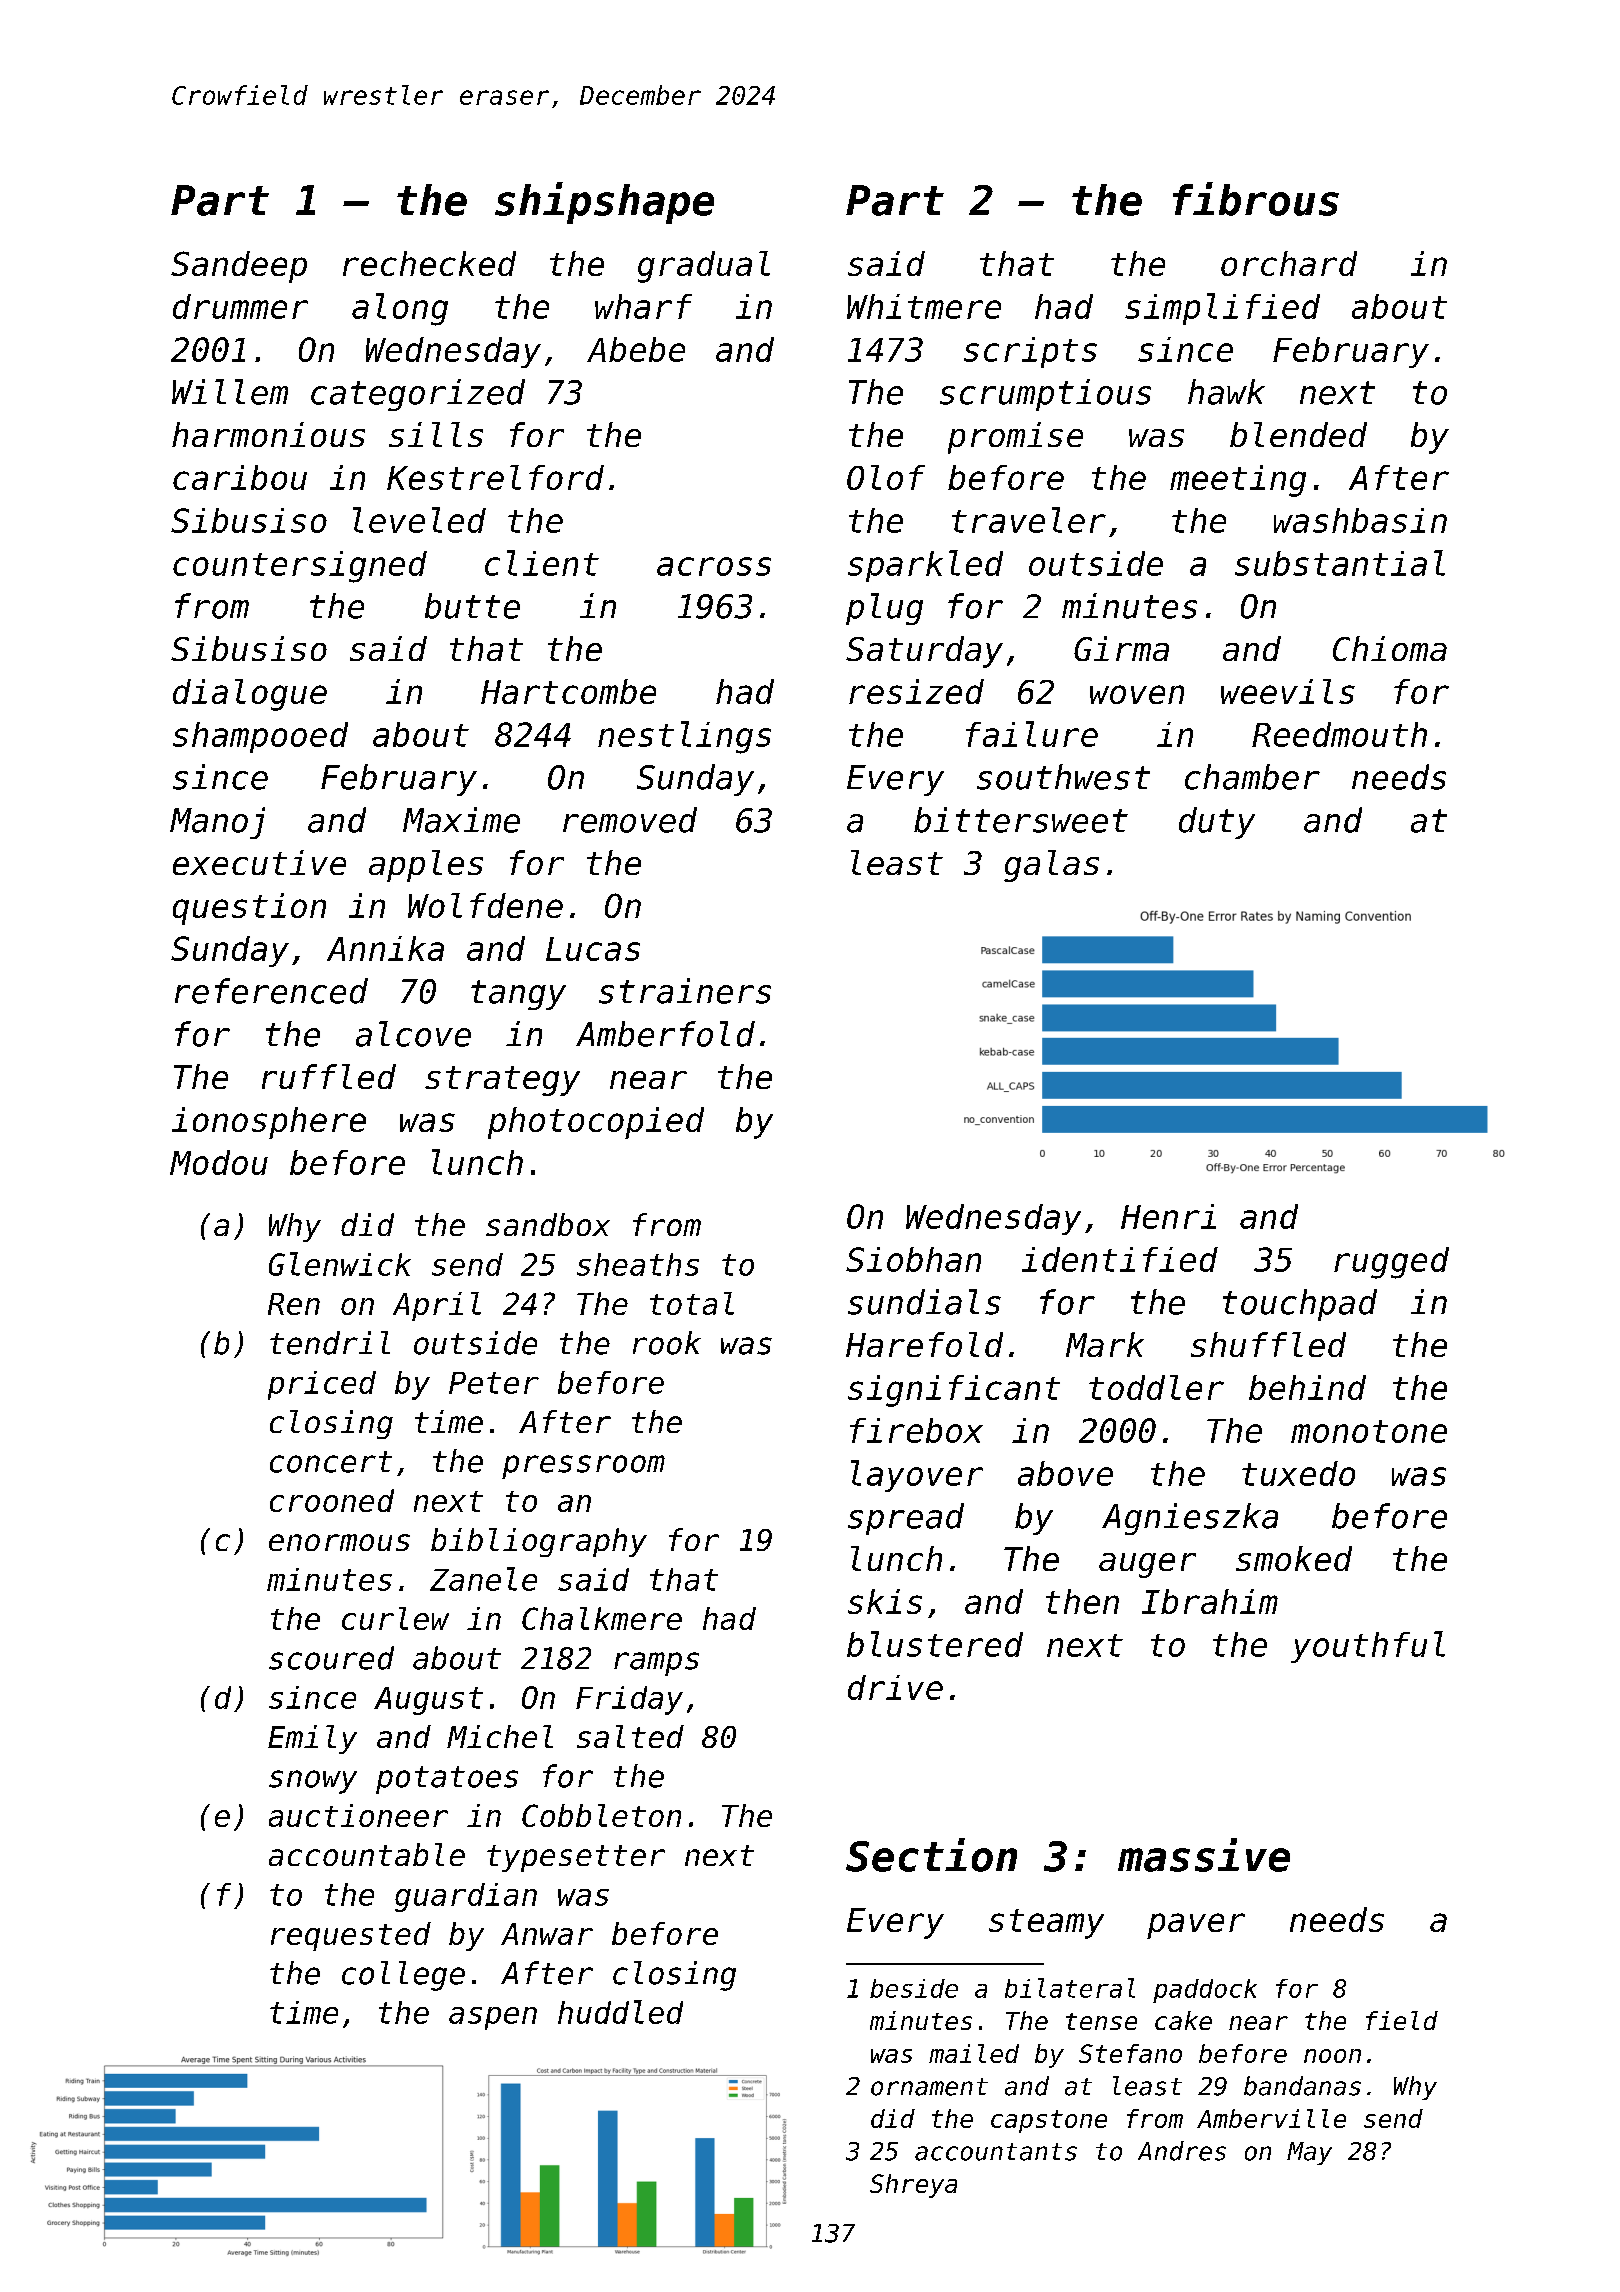  I want to click on requested, so click(351, 1936).
